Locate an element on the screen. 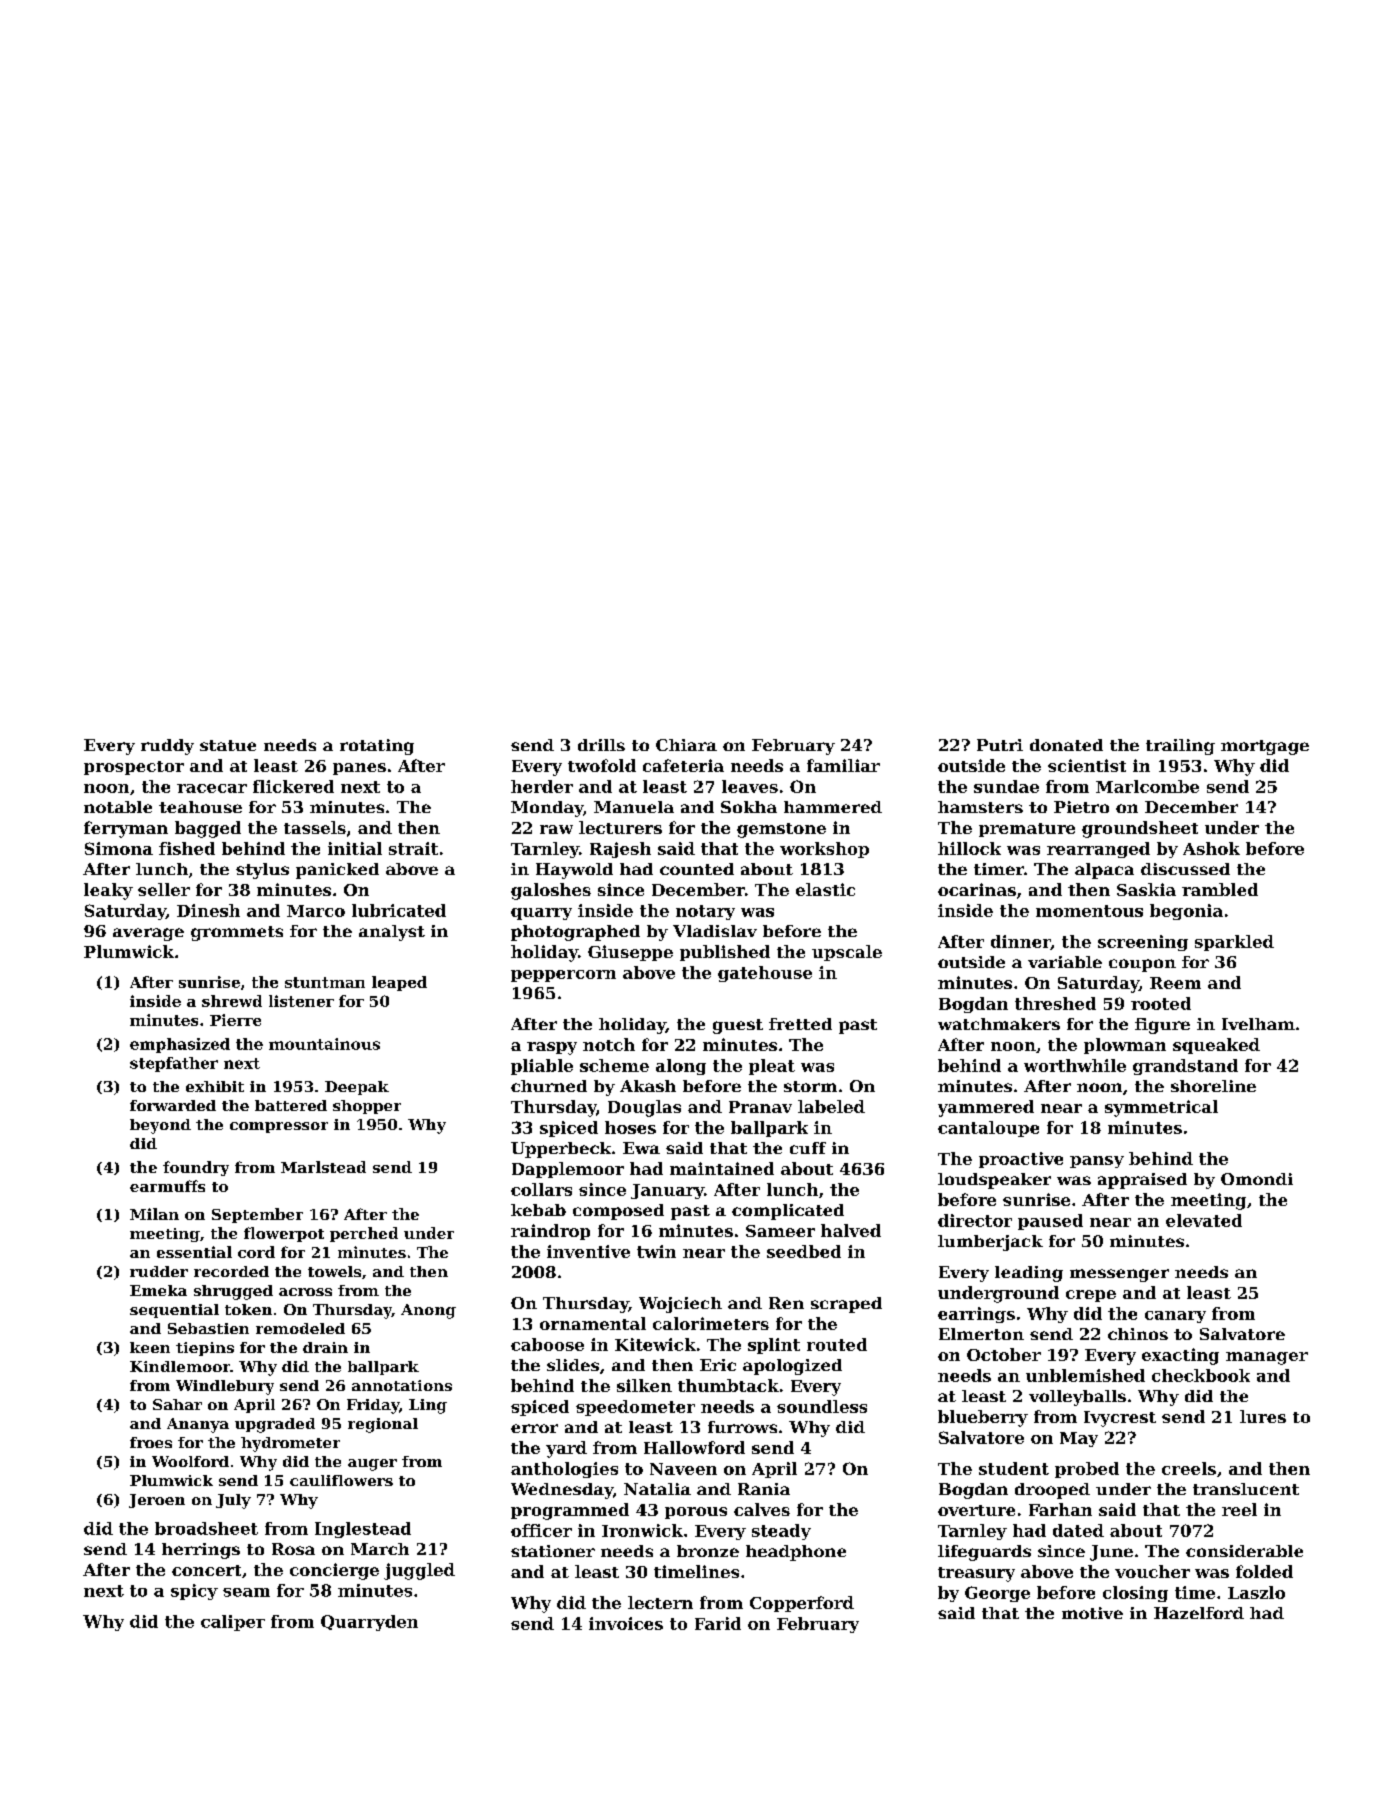 The height and width of the screenshot is (1806, 1396). racecar is located at coordinates (212, 788).
